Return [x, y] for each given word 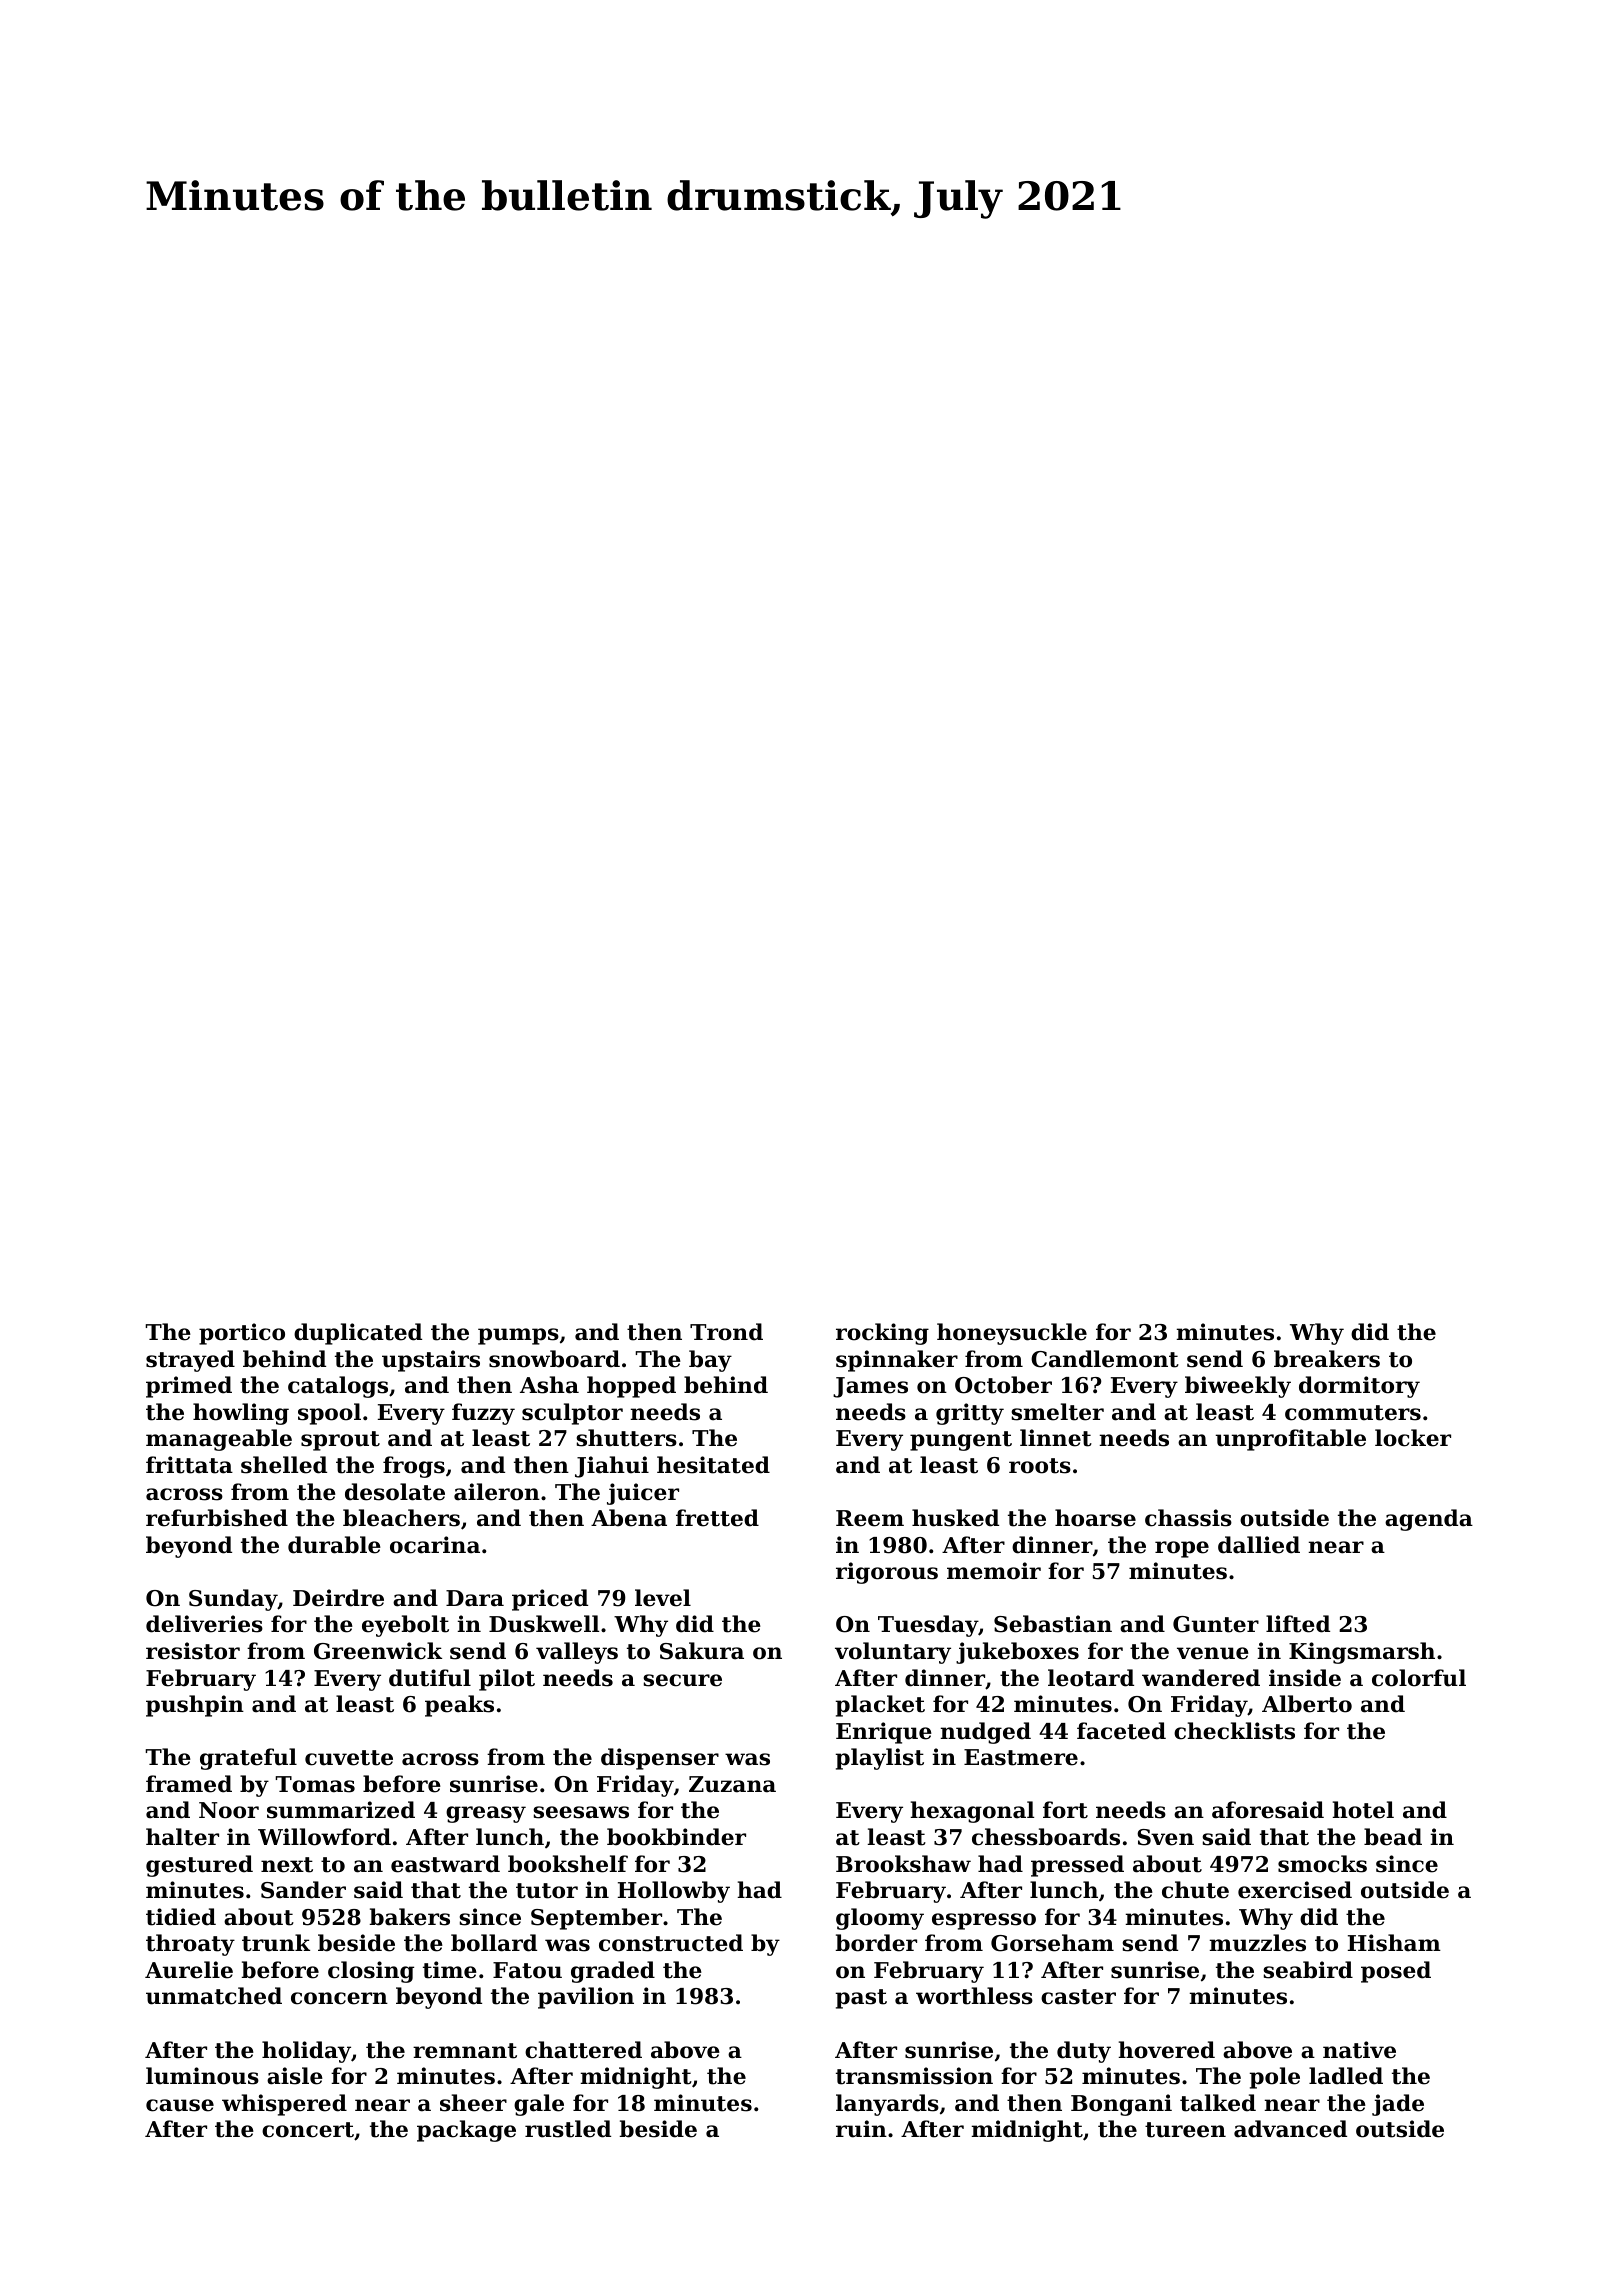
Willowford [324, 1837]
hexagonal [972, 1812]
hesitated [713, 1465]
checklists [1234, 1731]
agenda [1429, 1520]
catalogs [338, 1387]
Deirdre [338, 1598]
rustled [568, 2129]
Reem [870, 1518]
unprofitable [1291, 1440]
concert [308, 2130]
